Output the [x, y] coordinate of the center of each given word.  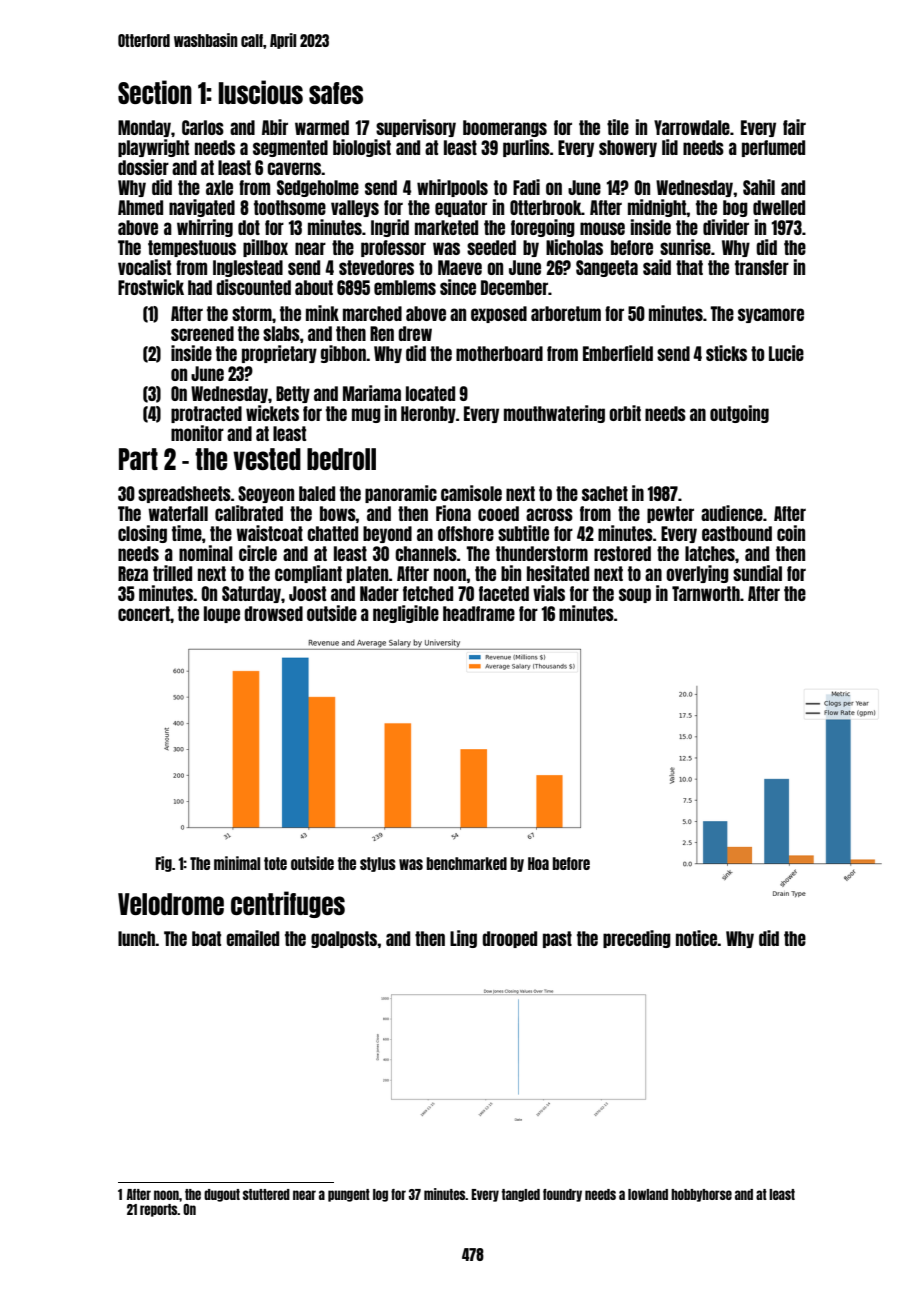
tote [275, 863]
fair [794, 127]
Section [155, 92]
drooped [509, 939]
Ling [463, 939]
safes [336, 93]
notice [697, 938]
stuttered [266, 1194]
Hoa [538, 863]
